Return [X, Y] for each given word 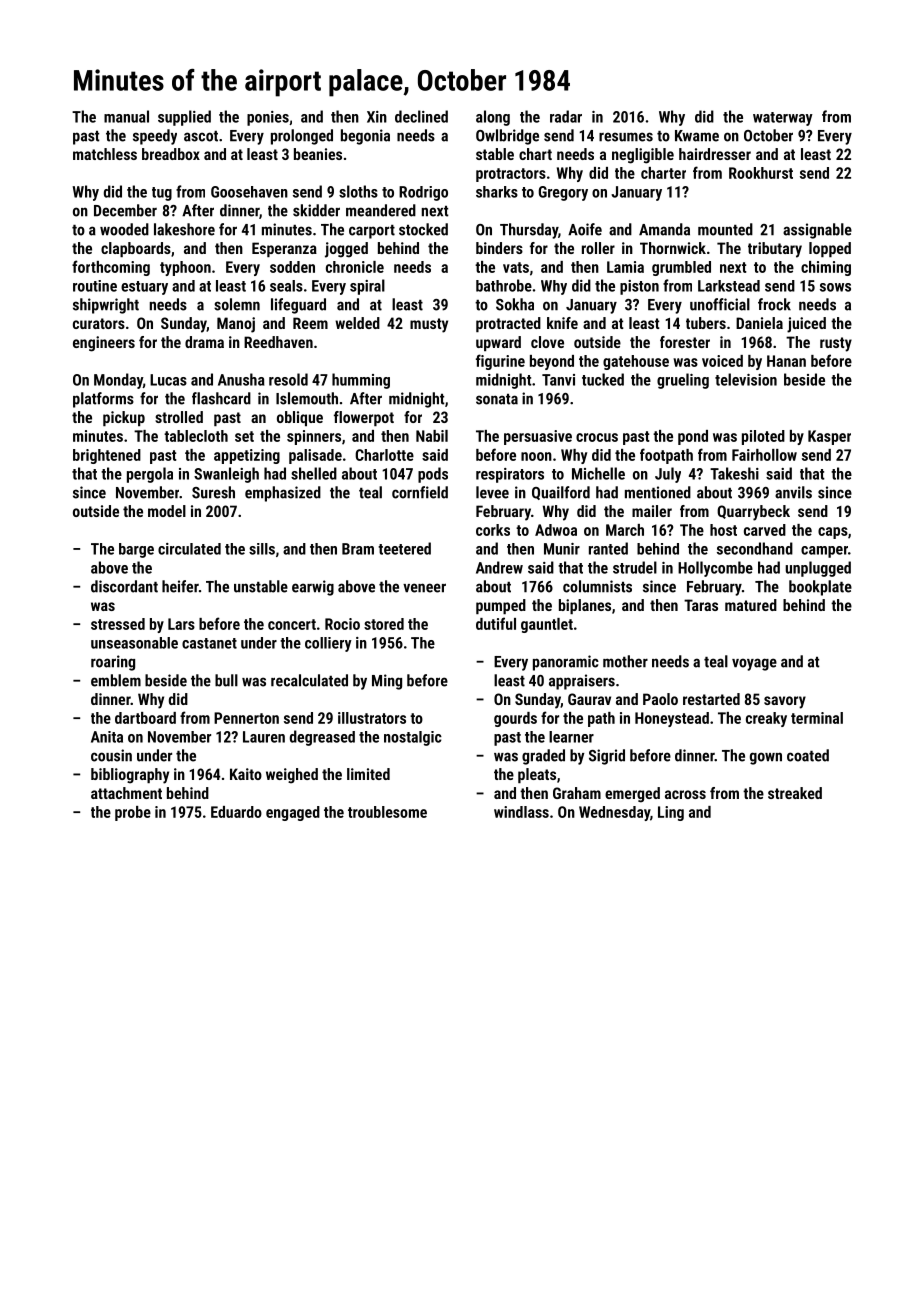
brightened [107, 456]
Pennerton [246, 718]
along [493, 118]
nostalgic [413, 738]
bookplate [820, 588]
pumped [501, 606]
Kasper [829, 437]
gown [766, 758]
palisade [315, 456]
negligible [643, 156]
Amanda [664, 229]
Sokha [515, 304]
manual [126, 116]
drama [204, 342]
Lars [181, 624]
